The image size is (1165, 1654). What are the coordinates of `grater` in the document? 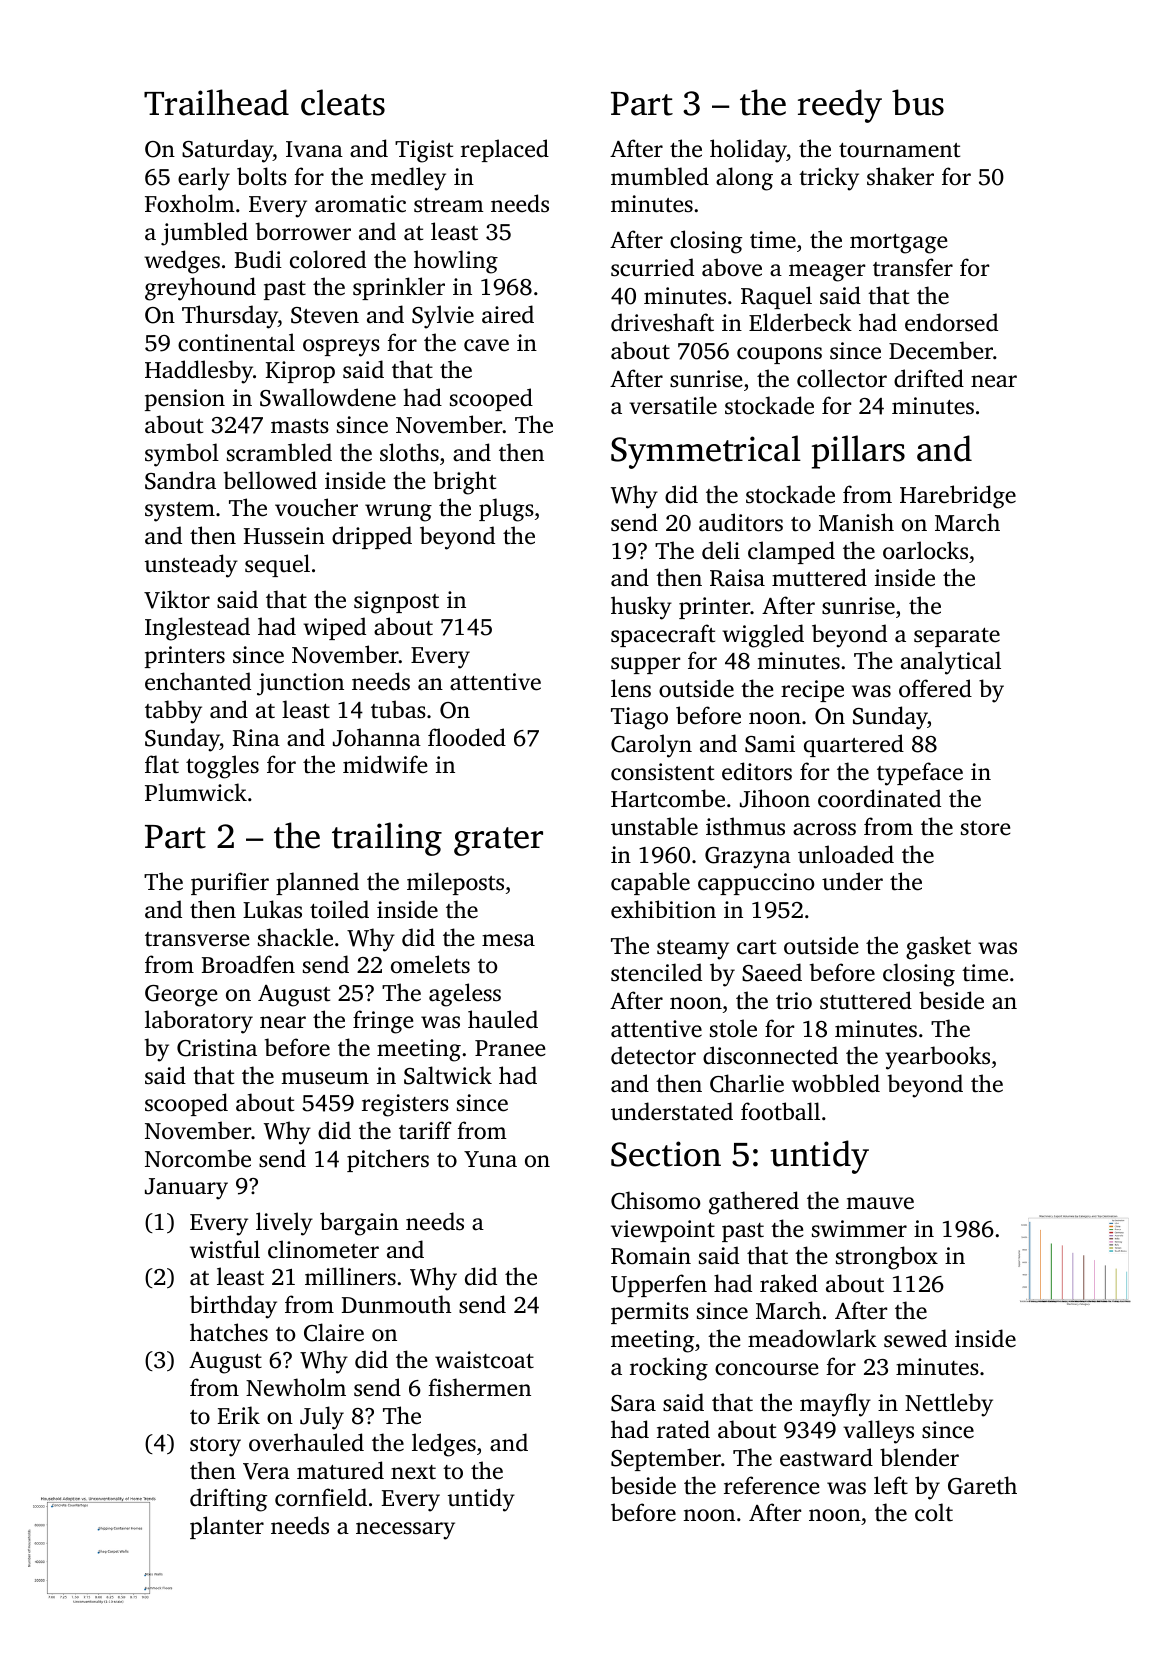 It's located at (498, 841).
